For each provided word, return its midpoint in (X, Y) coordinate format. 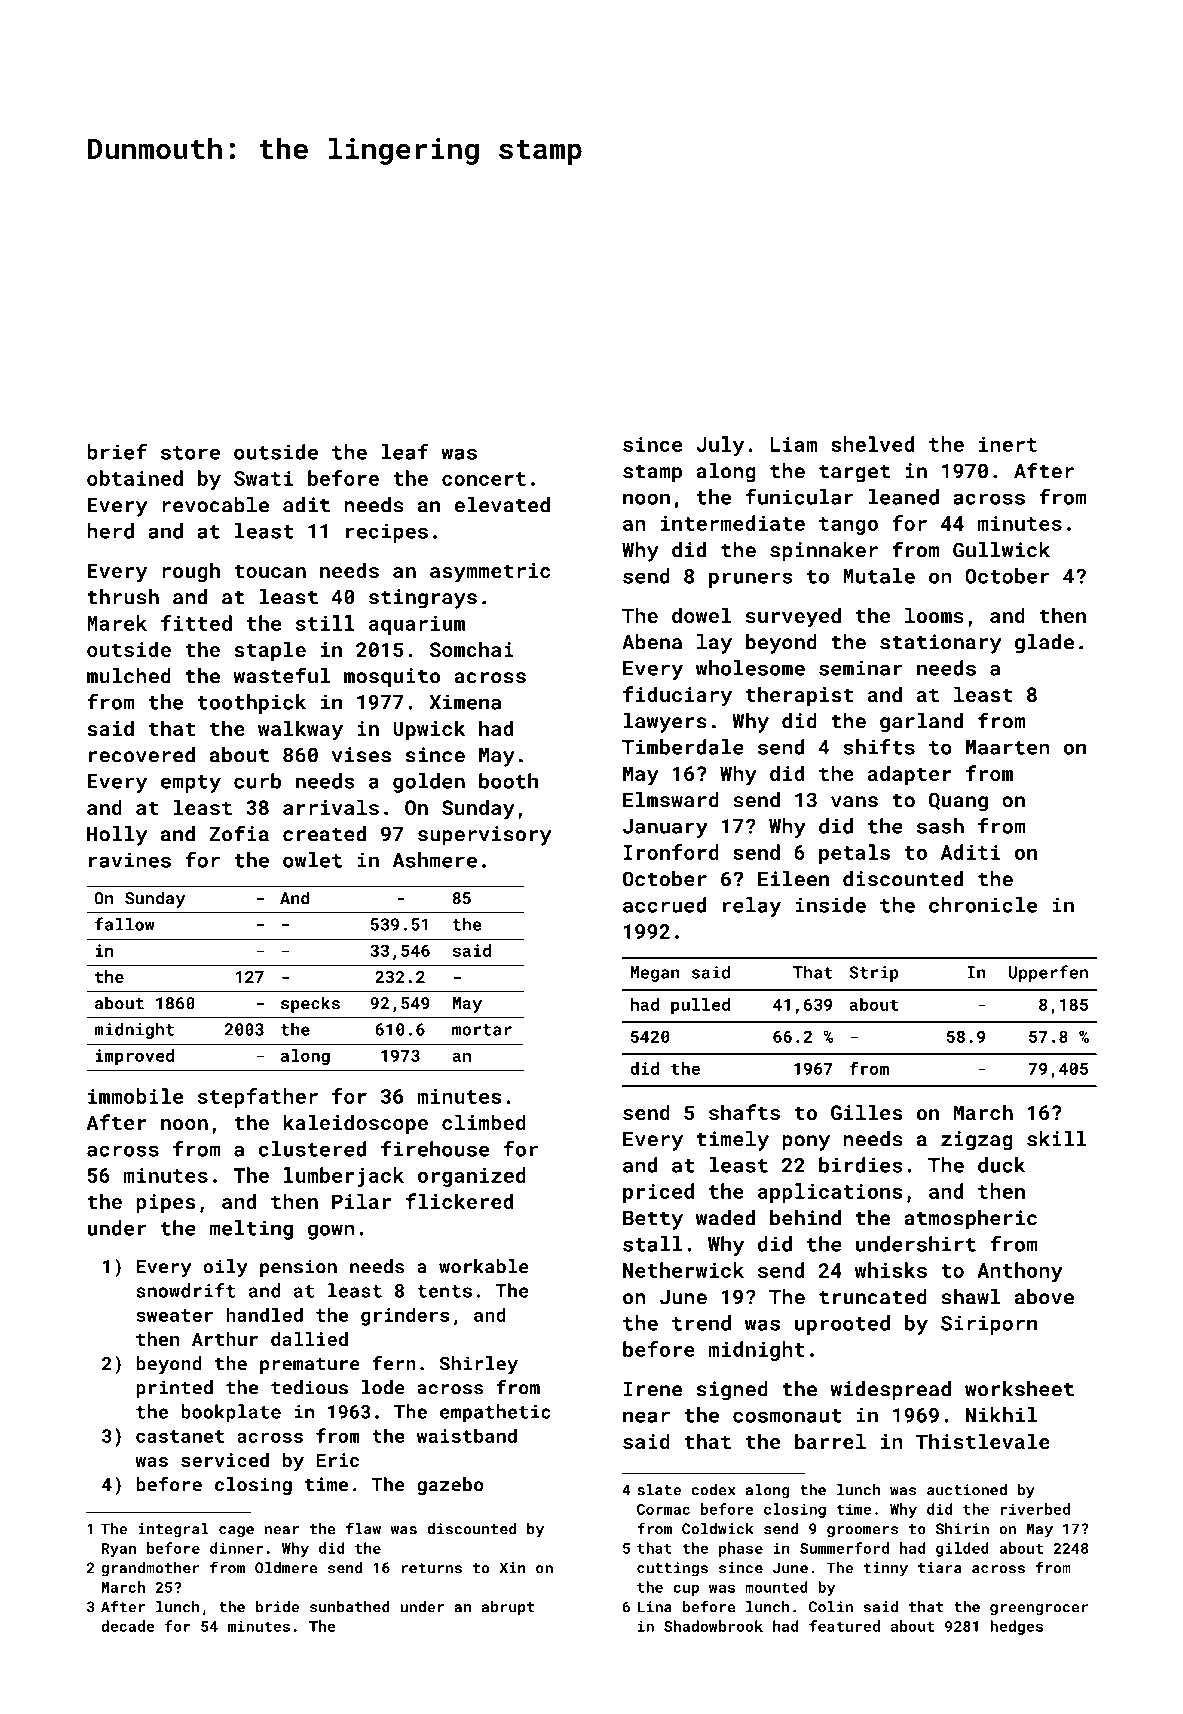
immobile (135, 1096)
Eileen (793, 879)
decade (128, 1626)
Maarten (1008, 747)
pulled (700, 1006)
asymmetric (490, 573)
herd (110, 531)
